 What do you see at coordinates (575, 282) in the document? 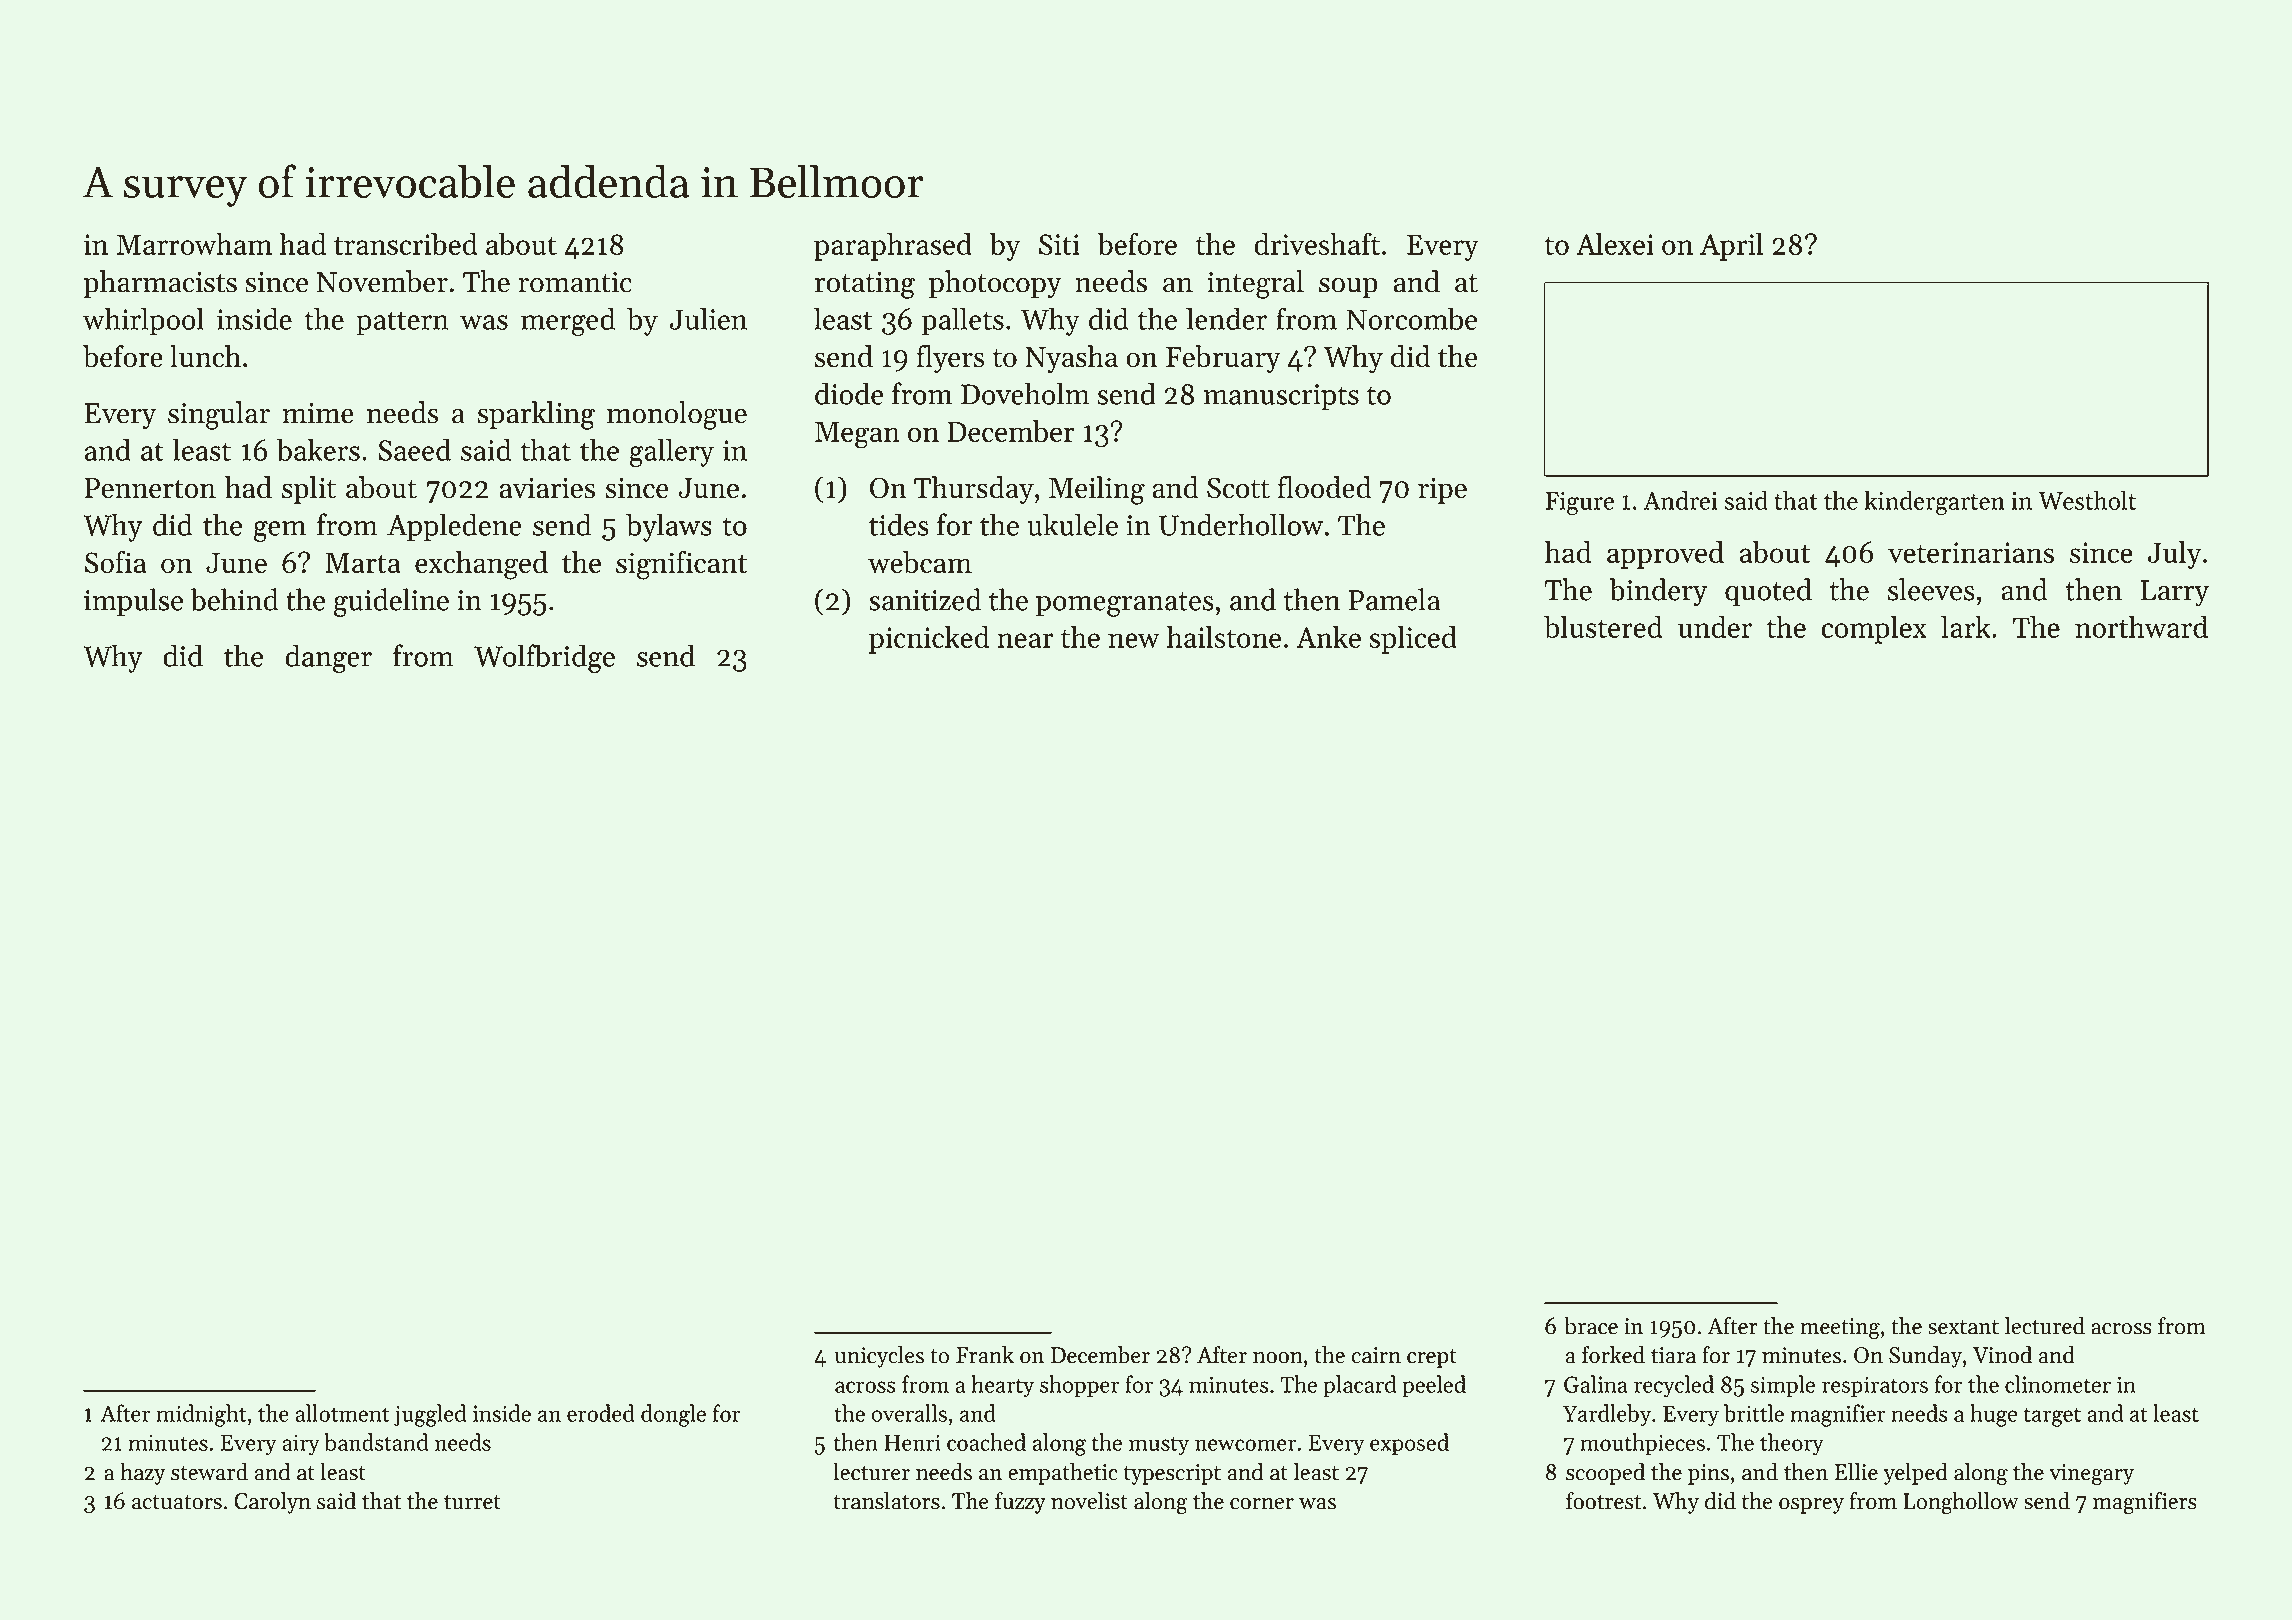
I see `romantic` at bounding box center [575, 282].
